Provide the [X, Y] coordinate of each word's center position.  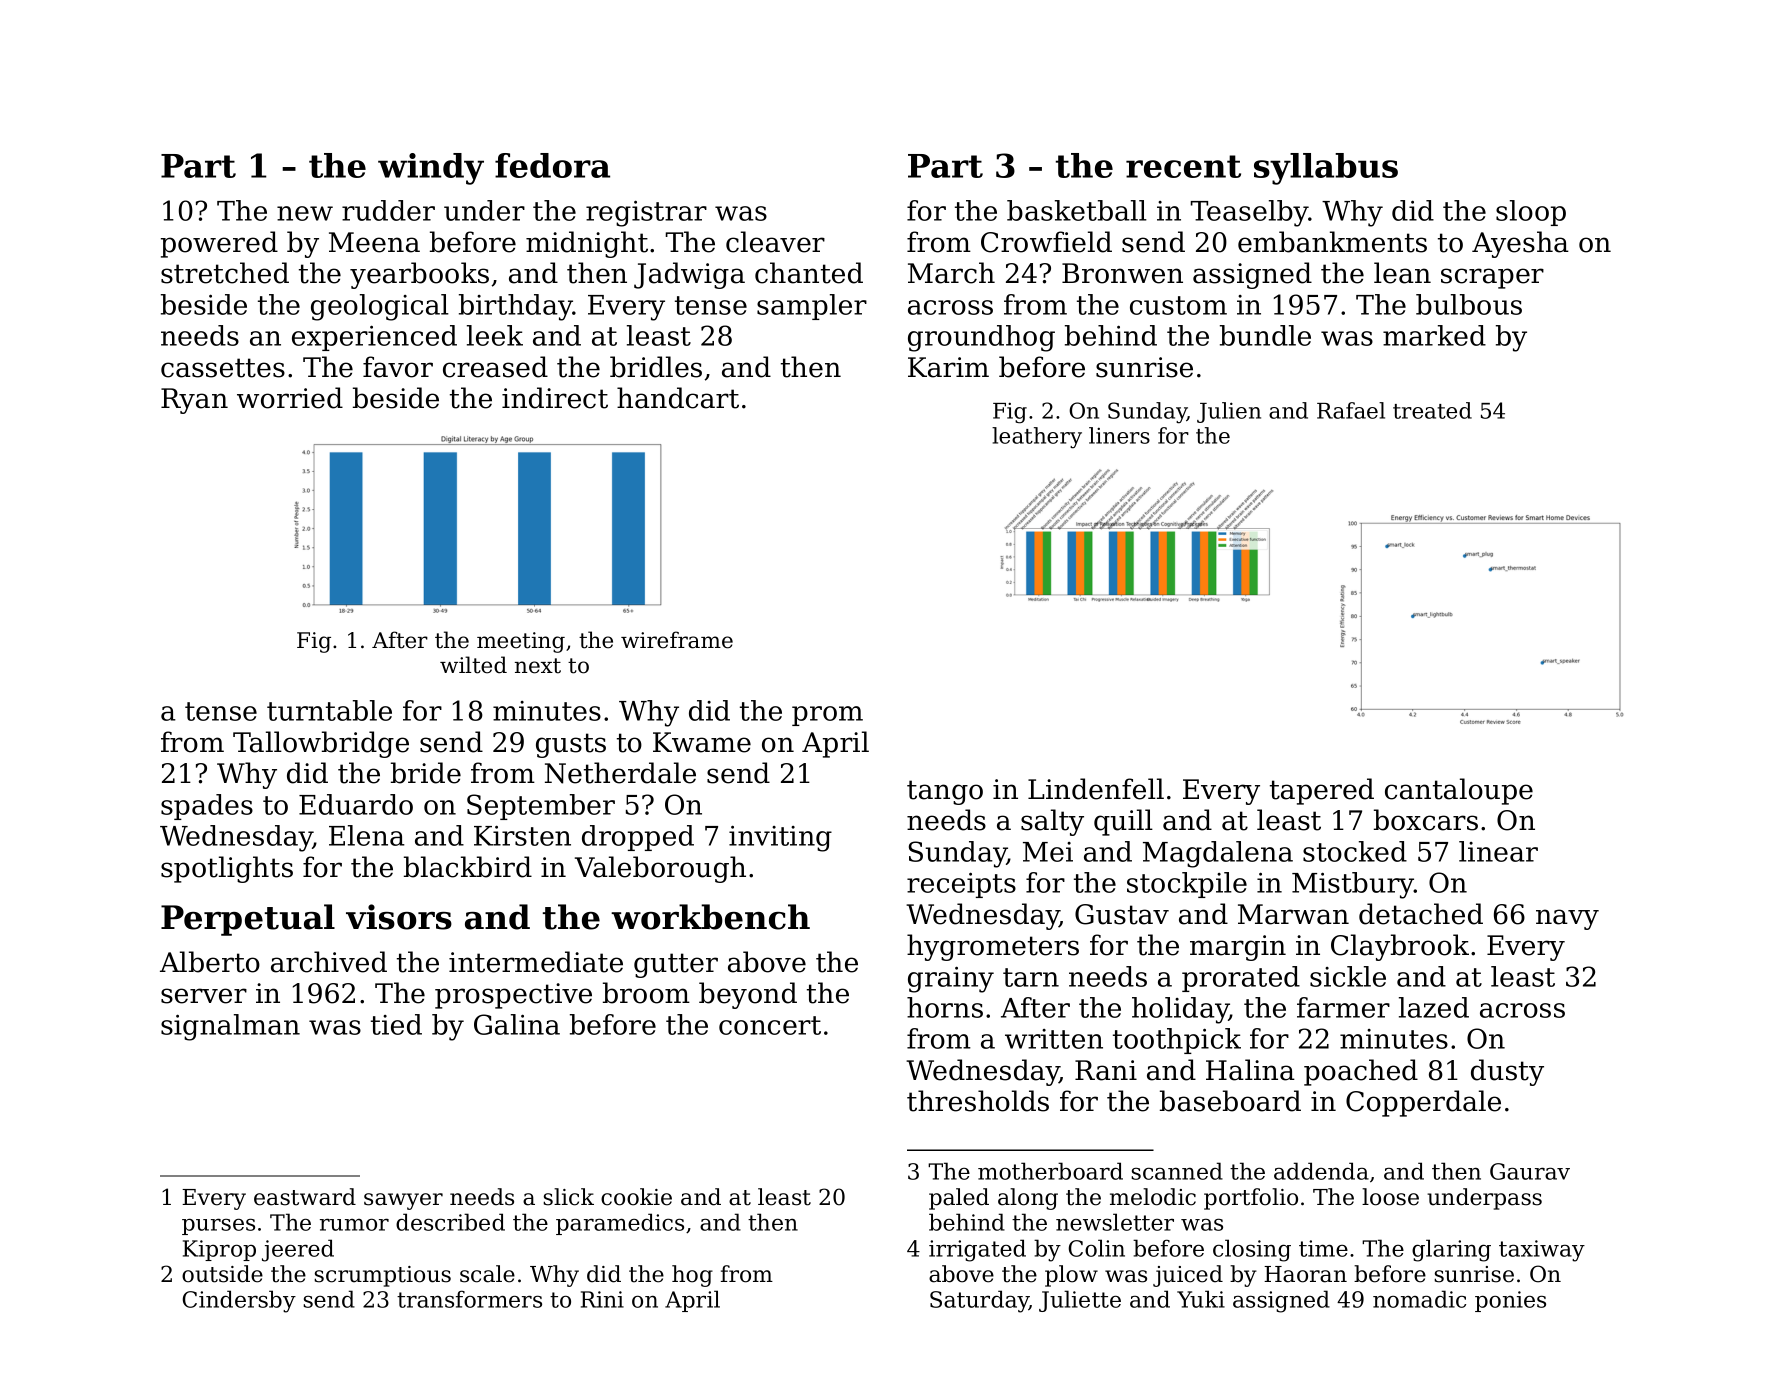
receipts [961, 885]
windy [431, 169]
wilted [473, 665]
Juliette [1080, 1301]
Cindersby [239, 1301]
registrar [646, 213]
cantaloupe [1459, 791]
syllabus [1326, 169]
